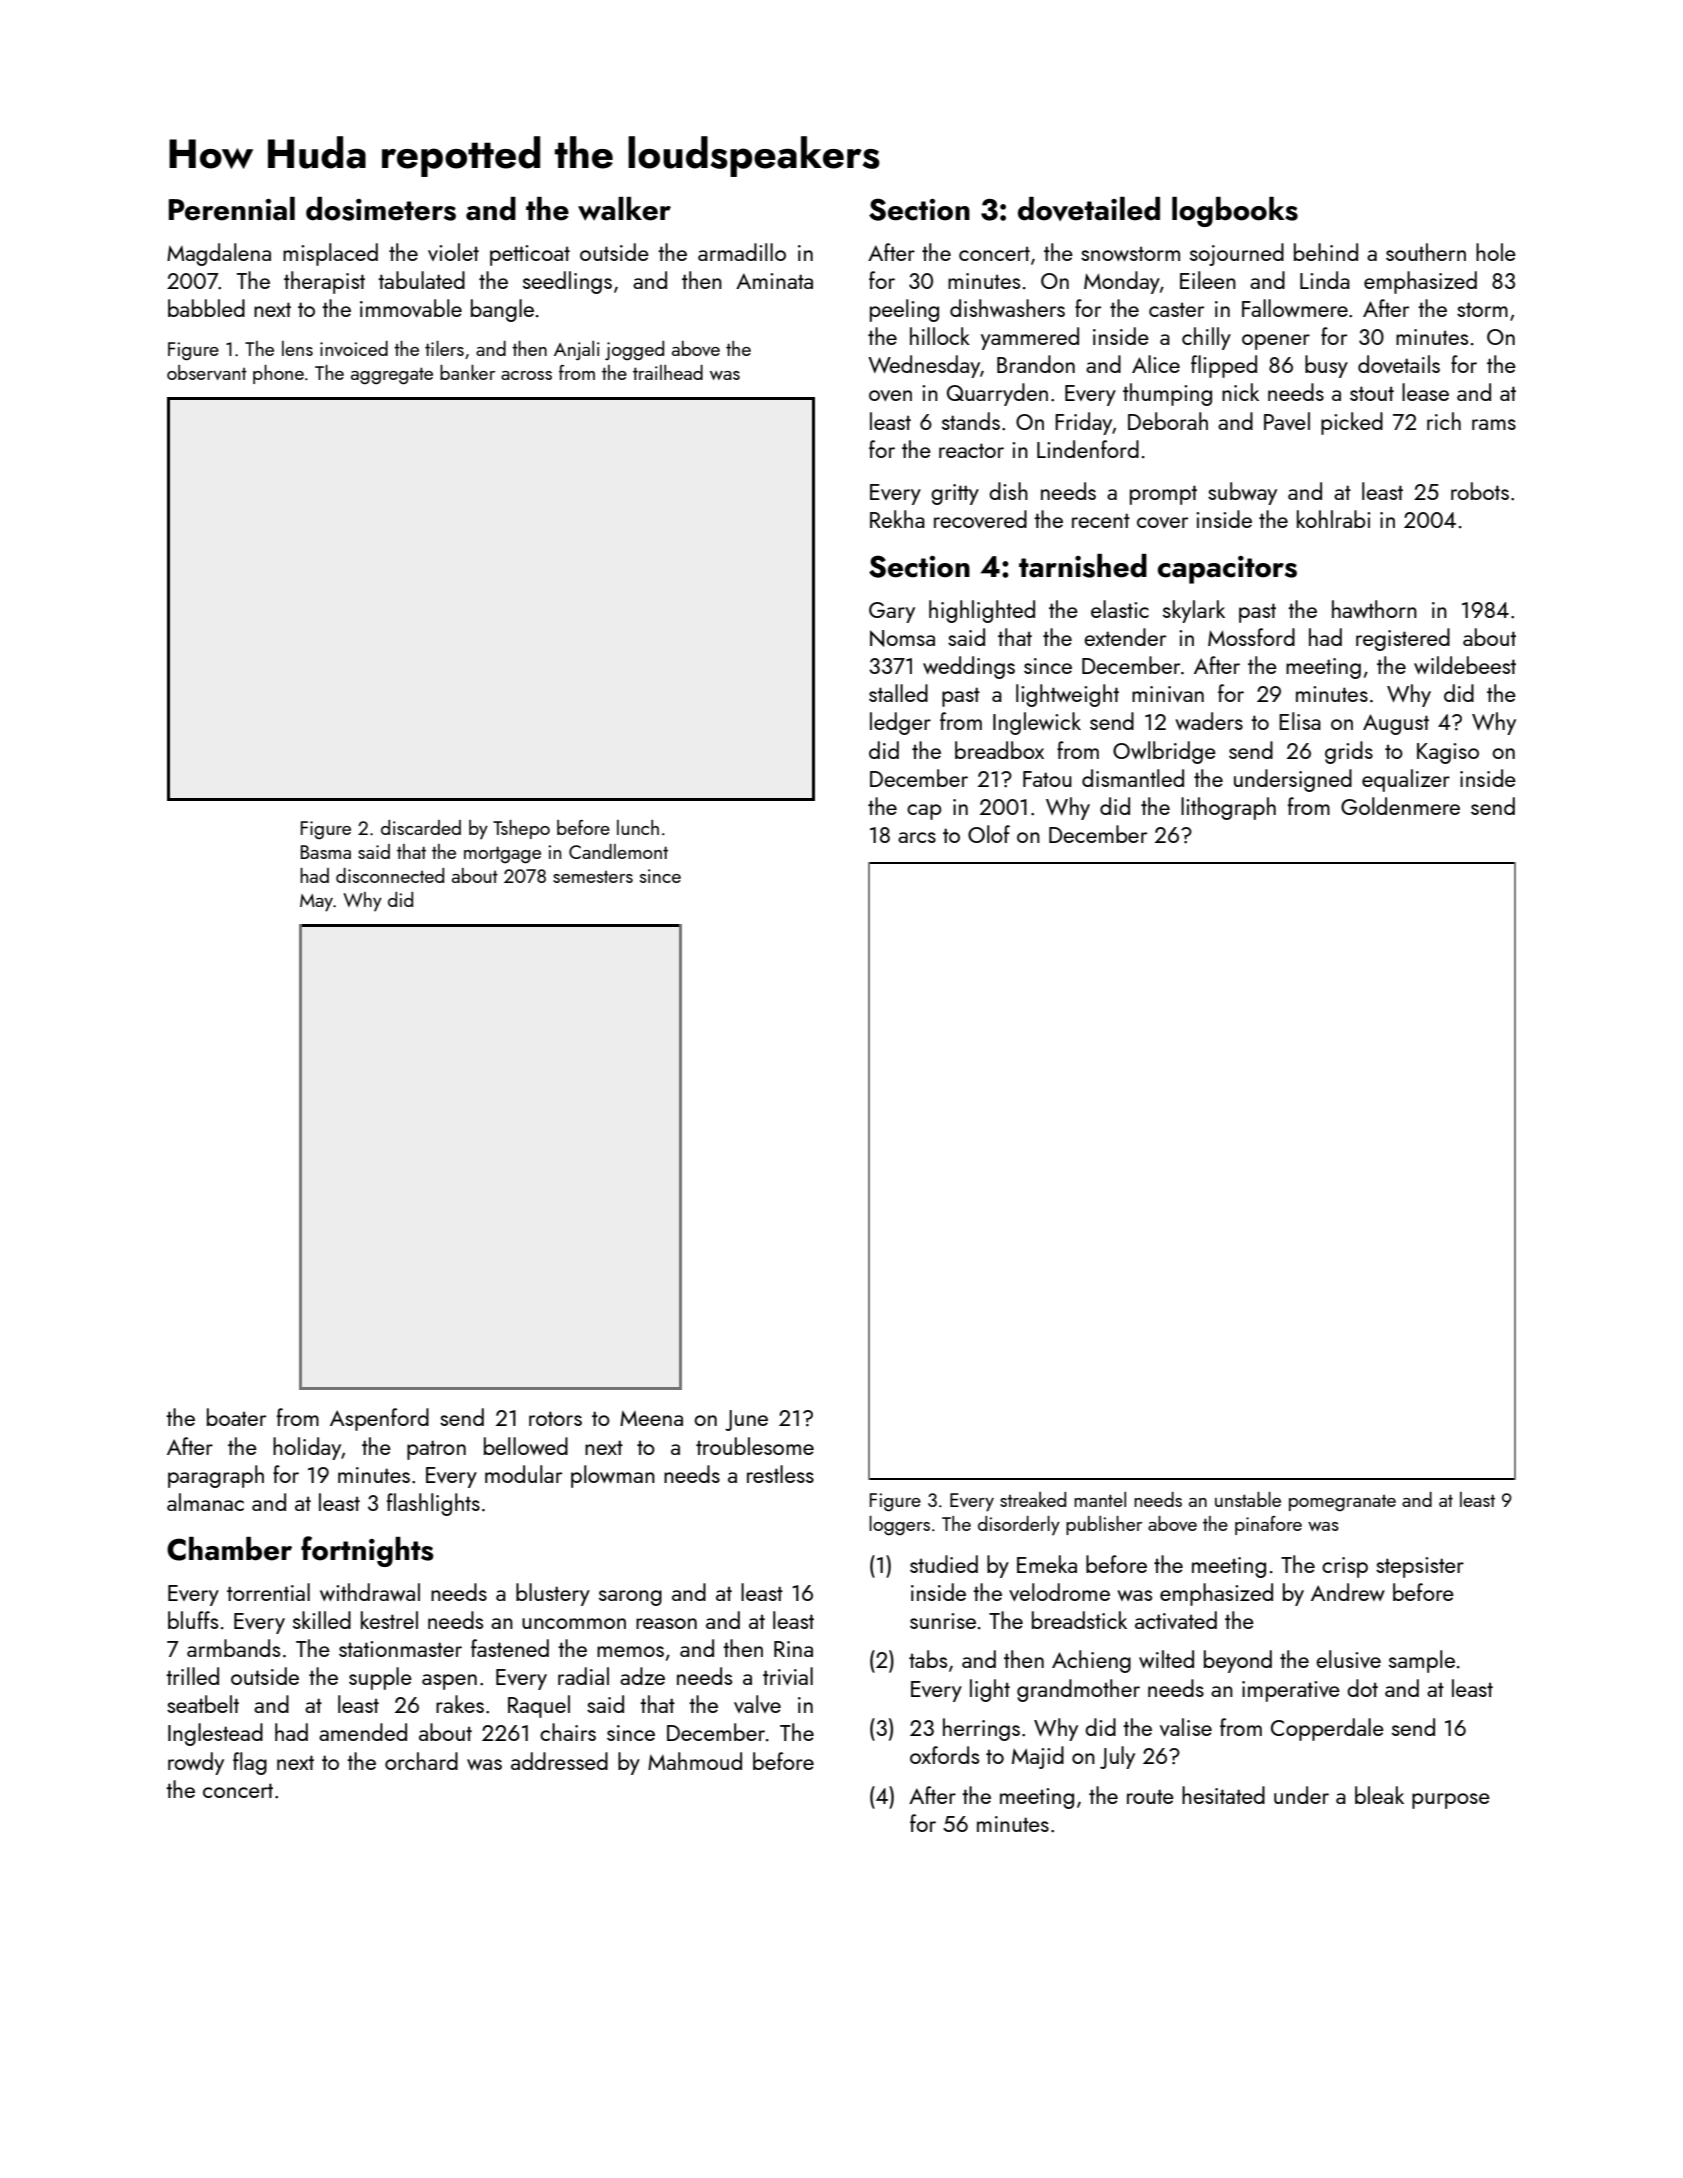  Describe the element at coordinates (381, 209) in the screenshot. I see `dosimeters` at that location.
